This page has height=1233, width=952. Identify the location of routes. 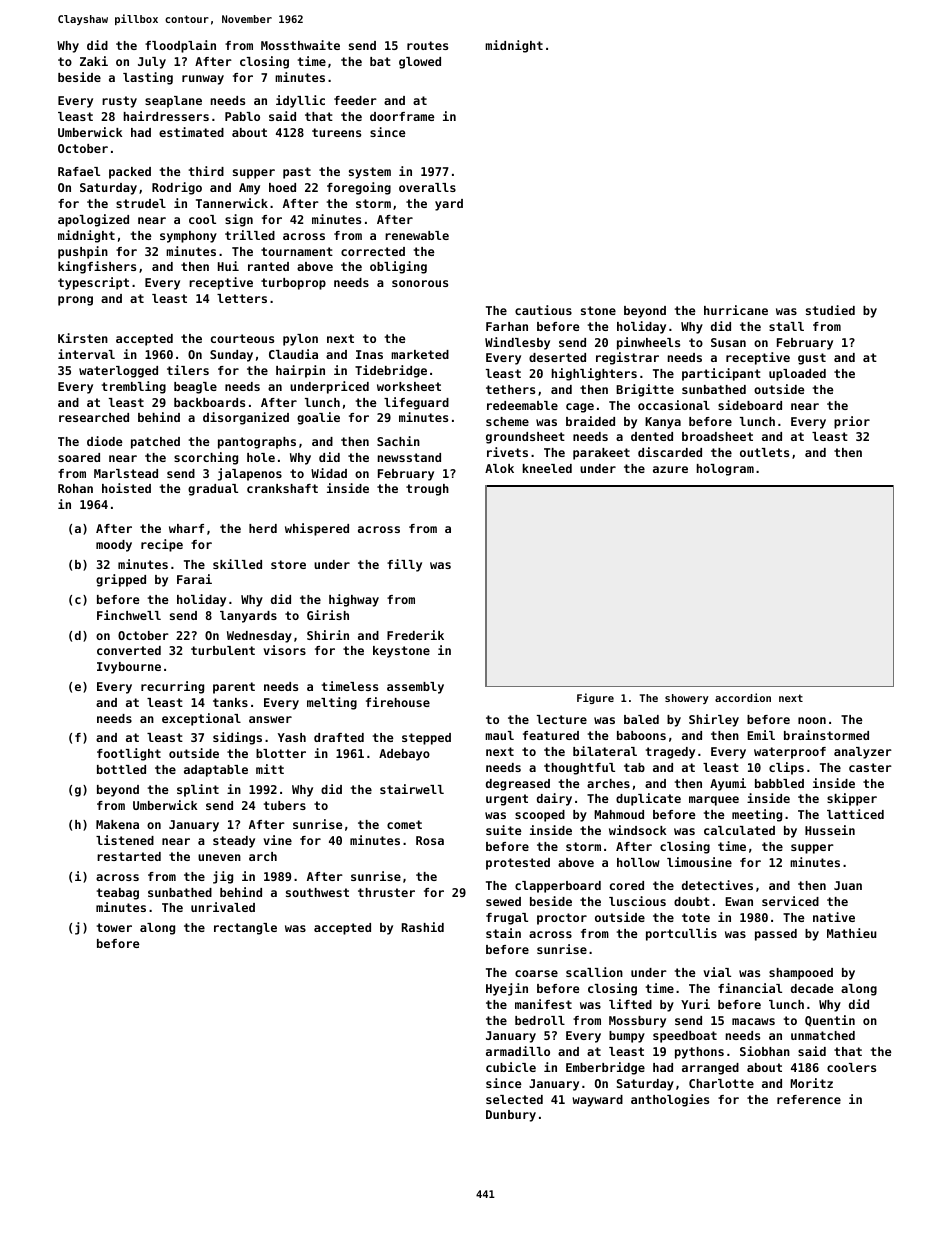
(427, 45).
